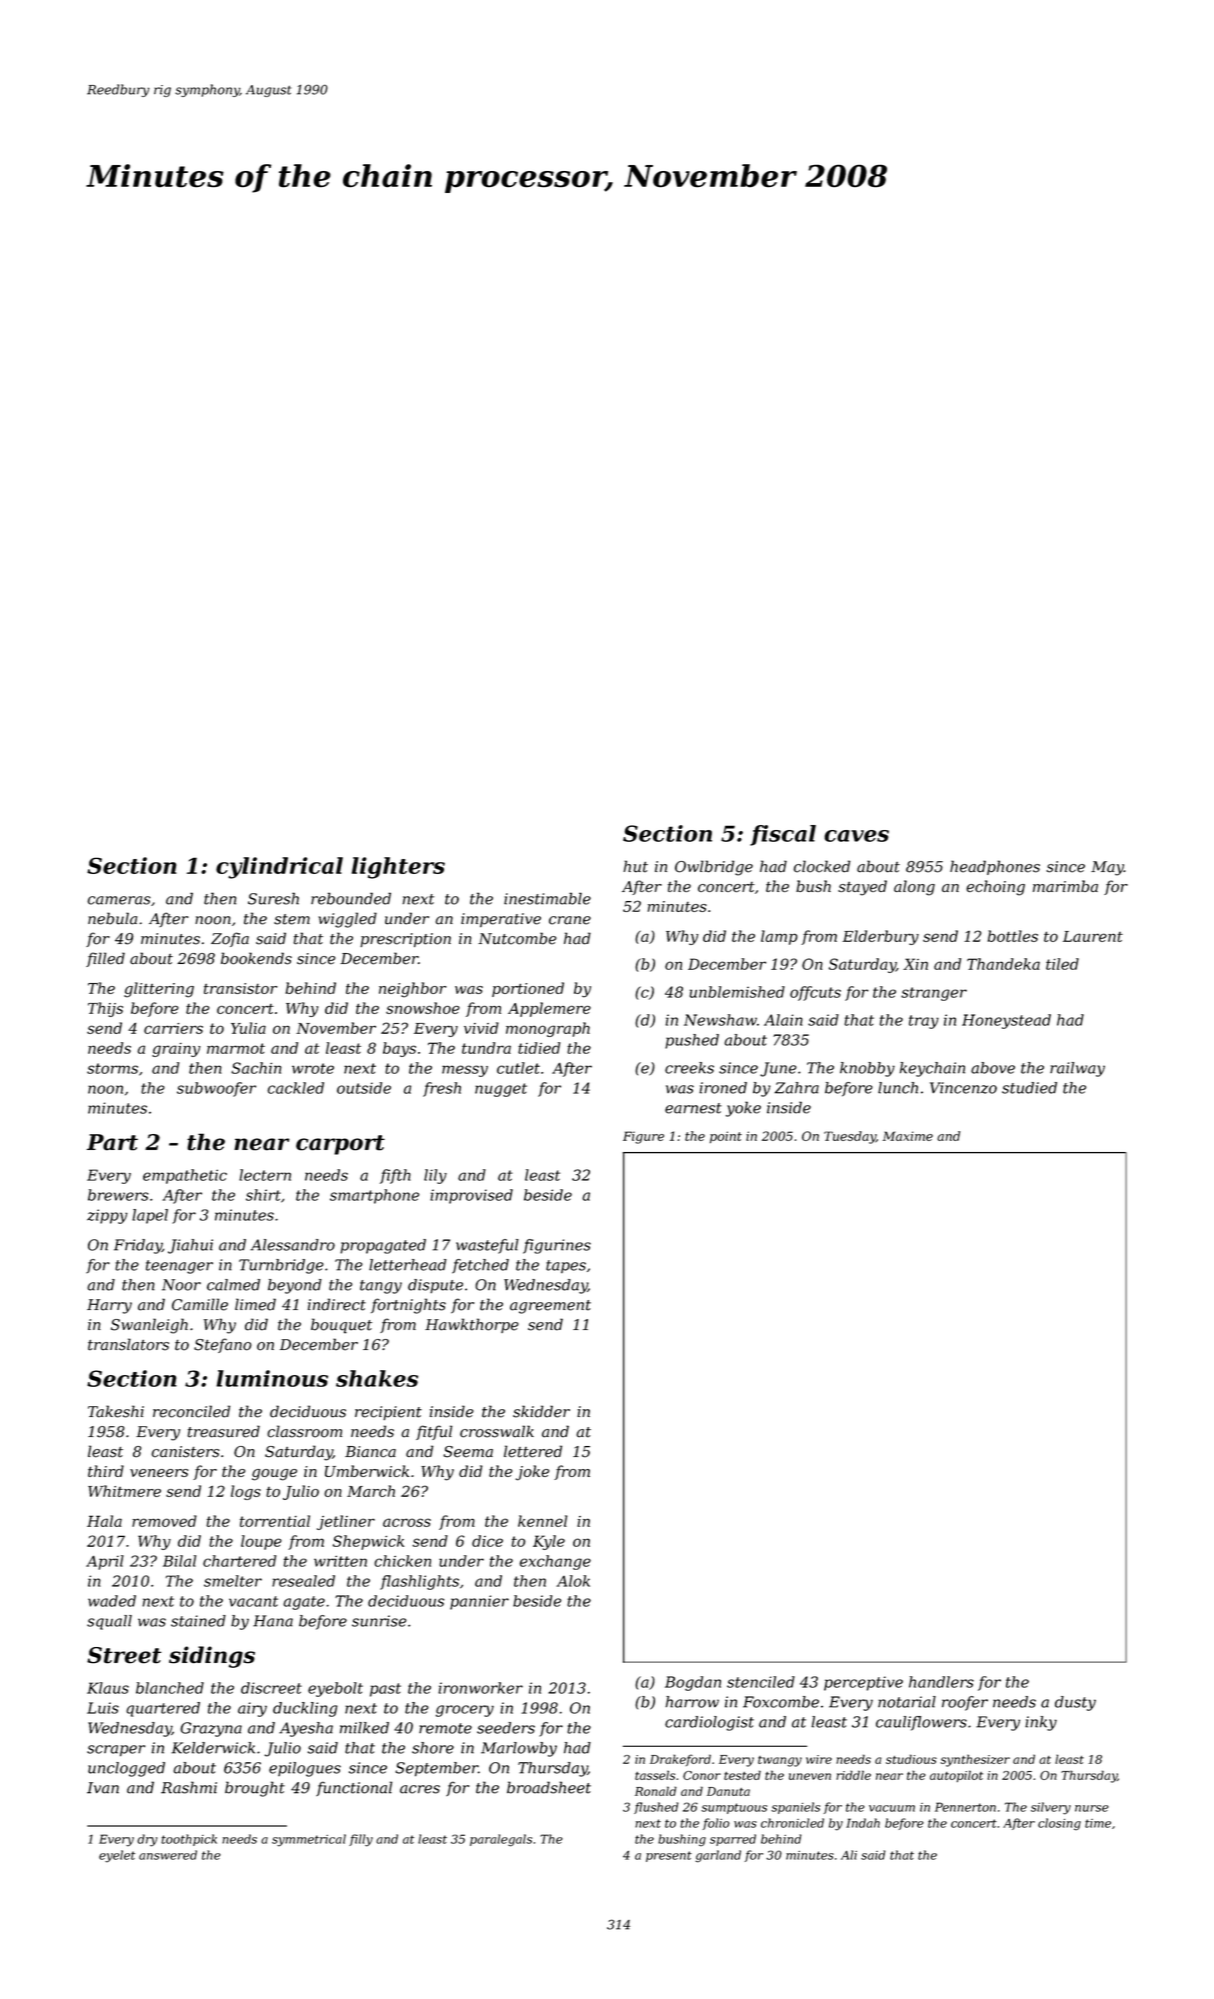 The image size is (1214, 1999). Describe the element at coordinates (117, 1856) in the screenshot. I see `eyelet` at that location.
